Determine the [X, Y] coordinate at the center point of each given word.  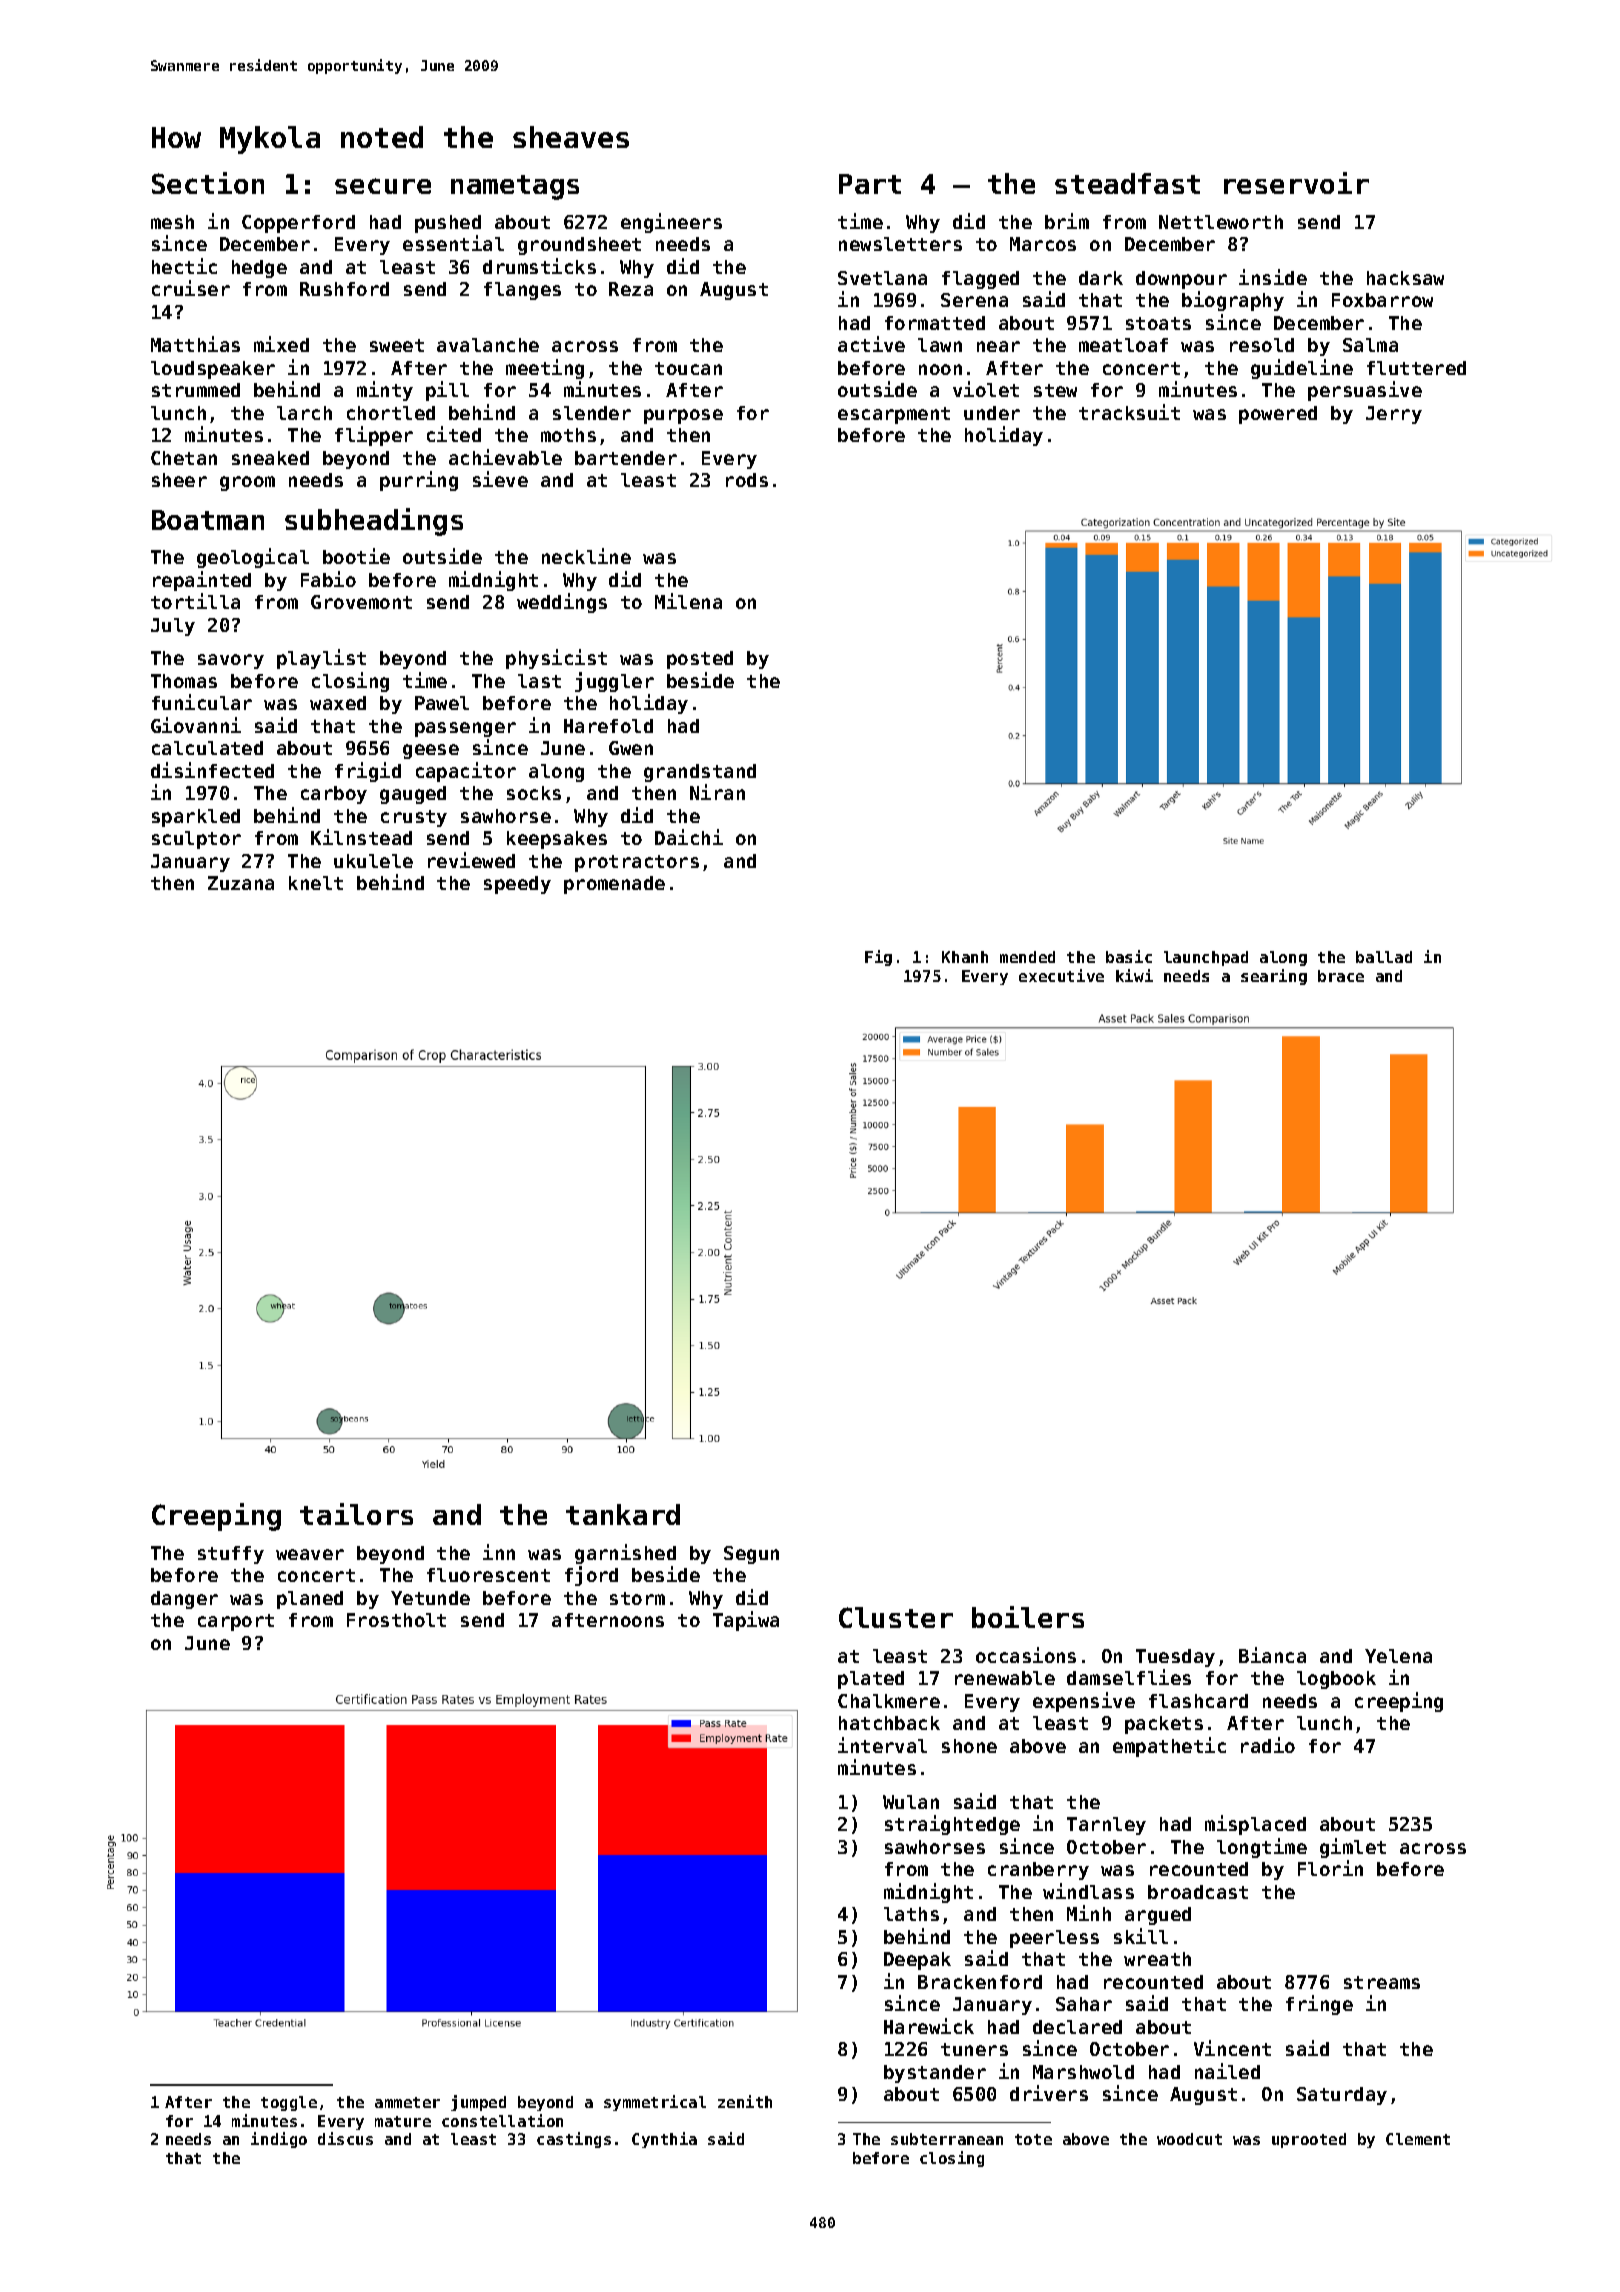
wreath [1157, 1959]
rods [747, 480]
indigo [279, 2140]
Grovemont [361, 602]
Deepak [917, 1961]
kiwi [1134, 975]
